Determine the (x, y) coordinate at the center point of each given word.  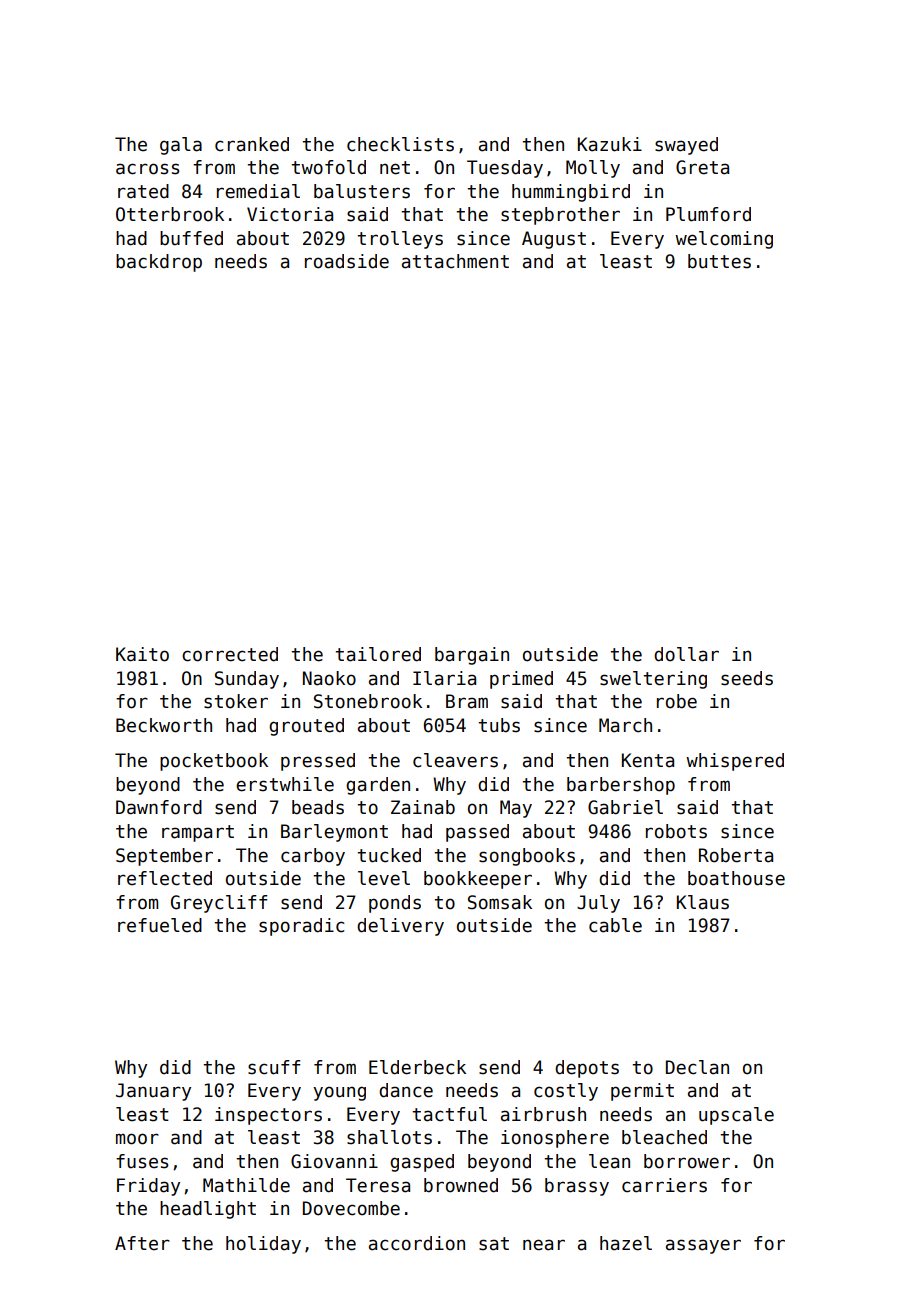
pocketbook (214, 762)
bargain (472, 656)
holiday (263, 1245)
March (625, 725)
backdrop (159, 263)
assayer (703, 1246)
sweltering (653, 680)
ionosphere (555, 1139)
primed (521, 680)
